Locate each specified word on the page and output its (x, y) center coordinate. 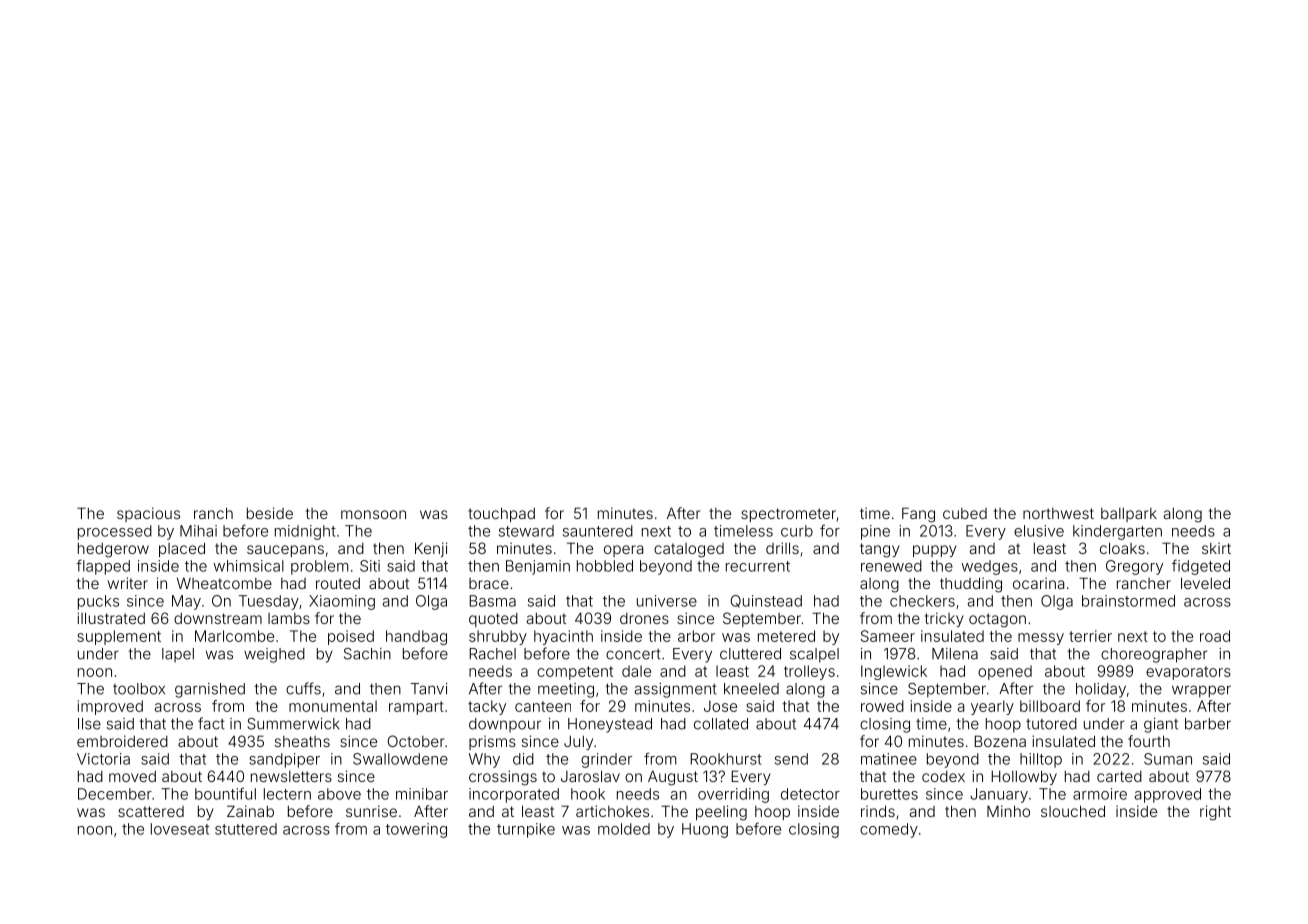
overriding (733, 795)
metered (786, 636)
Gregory (1134, 567)
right (1215, 813)
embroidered (122, 741)
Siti (370, 566)
